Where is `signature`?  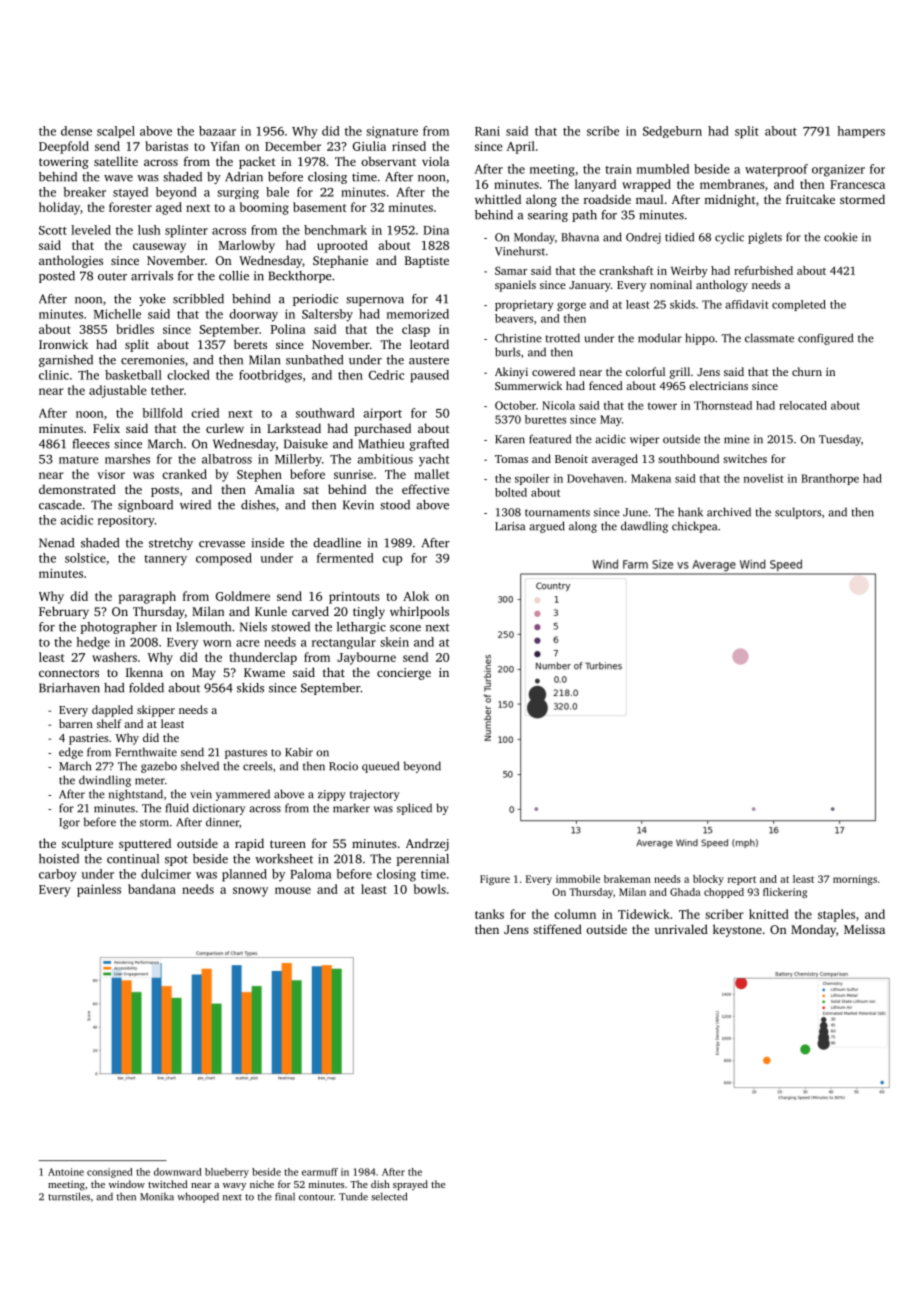 signature is located at coordinates (392, 132).
